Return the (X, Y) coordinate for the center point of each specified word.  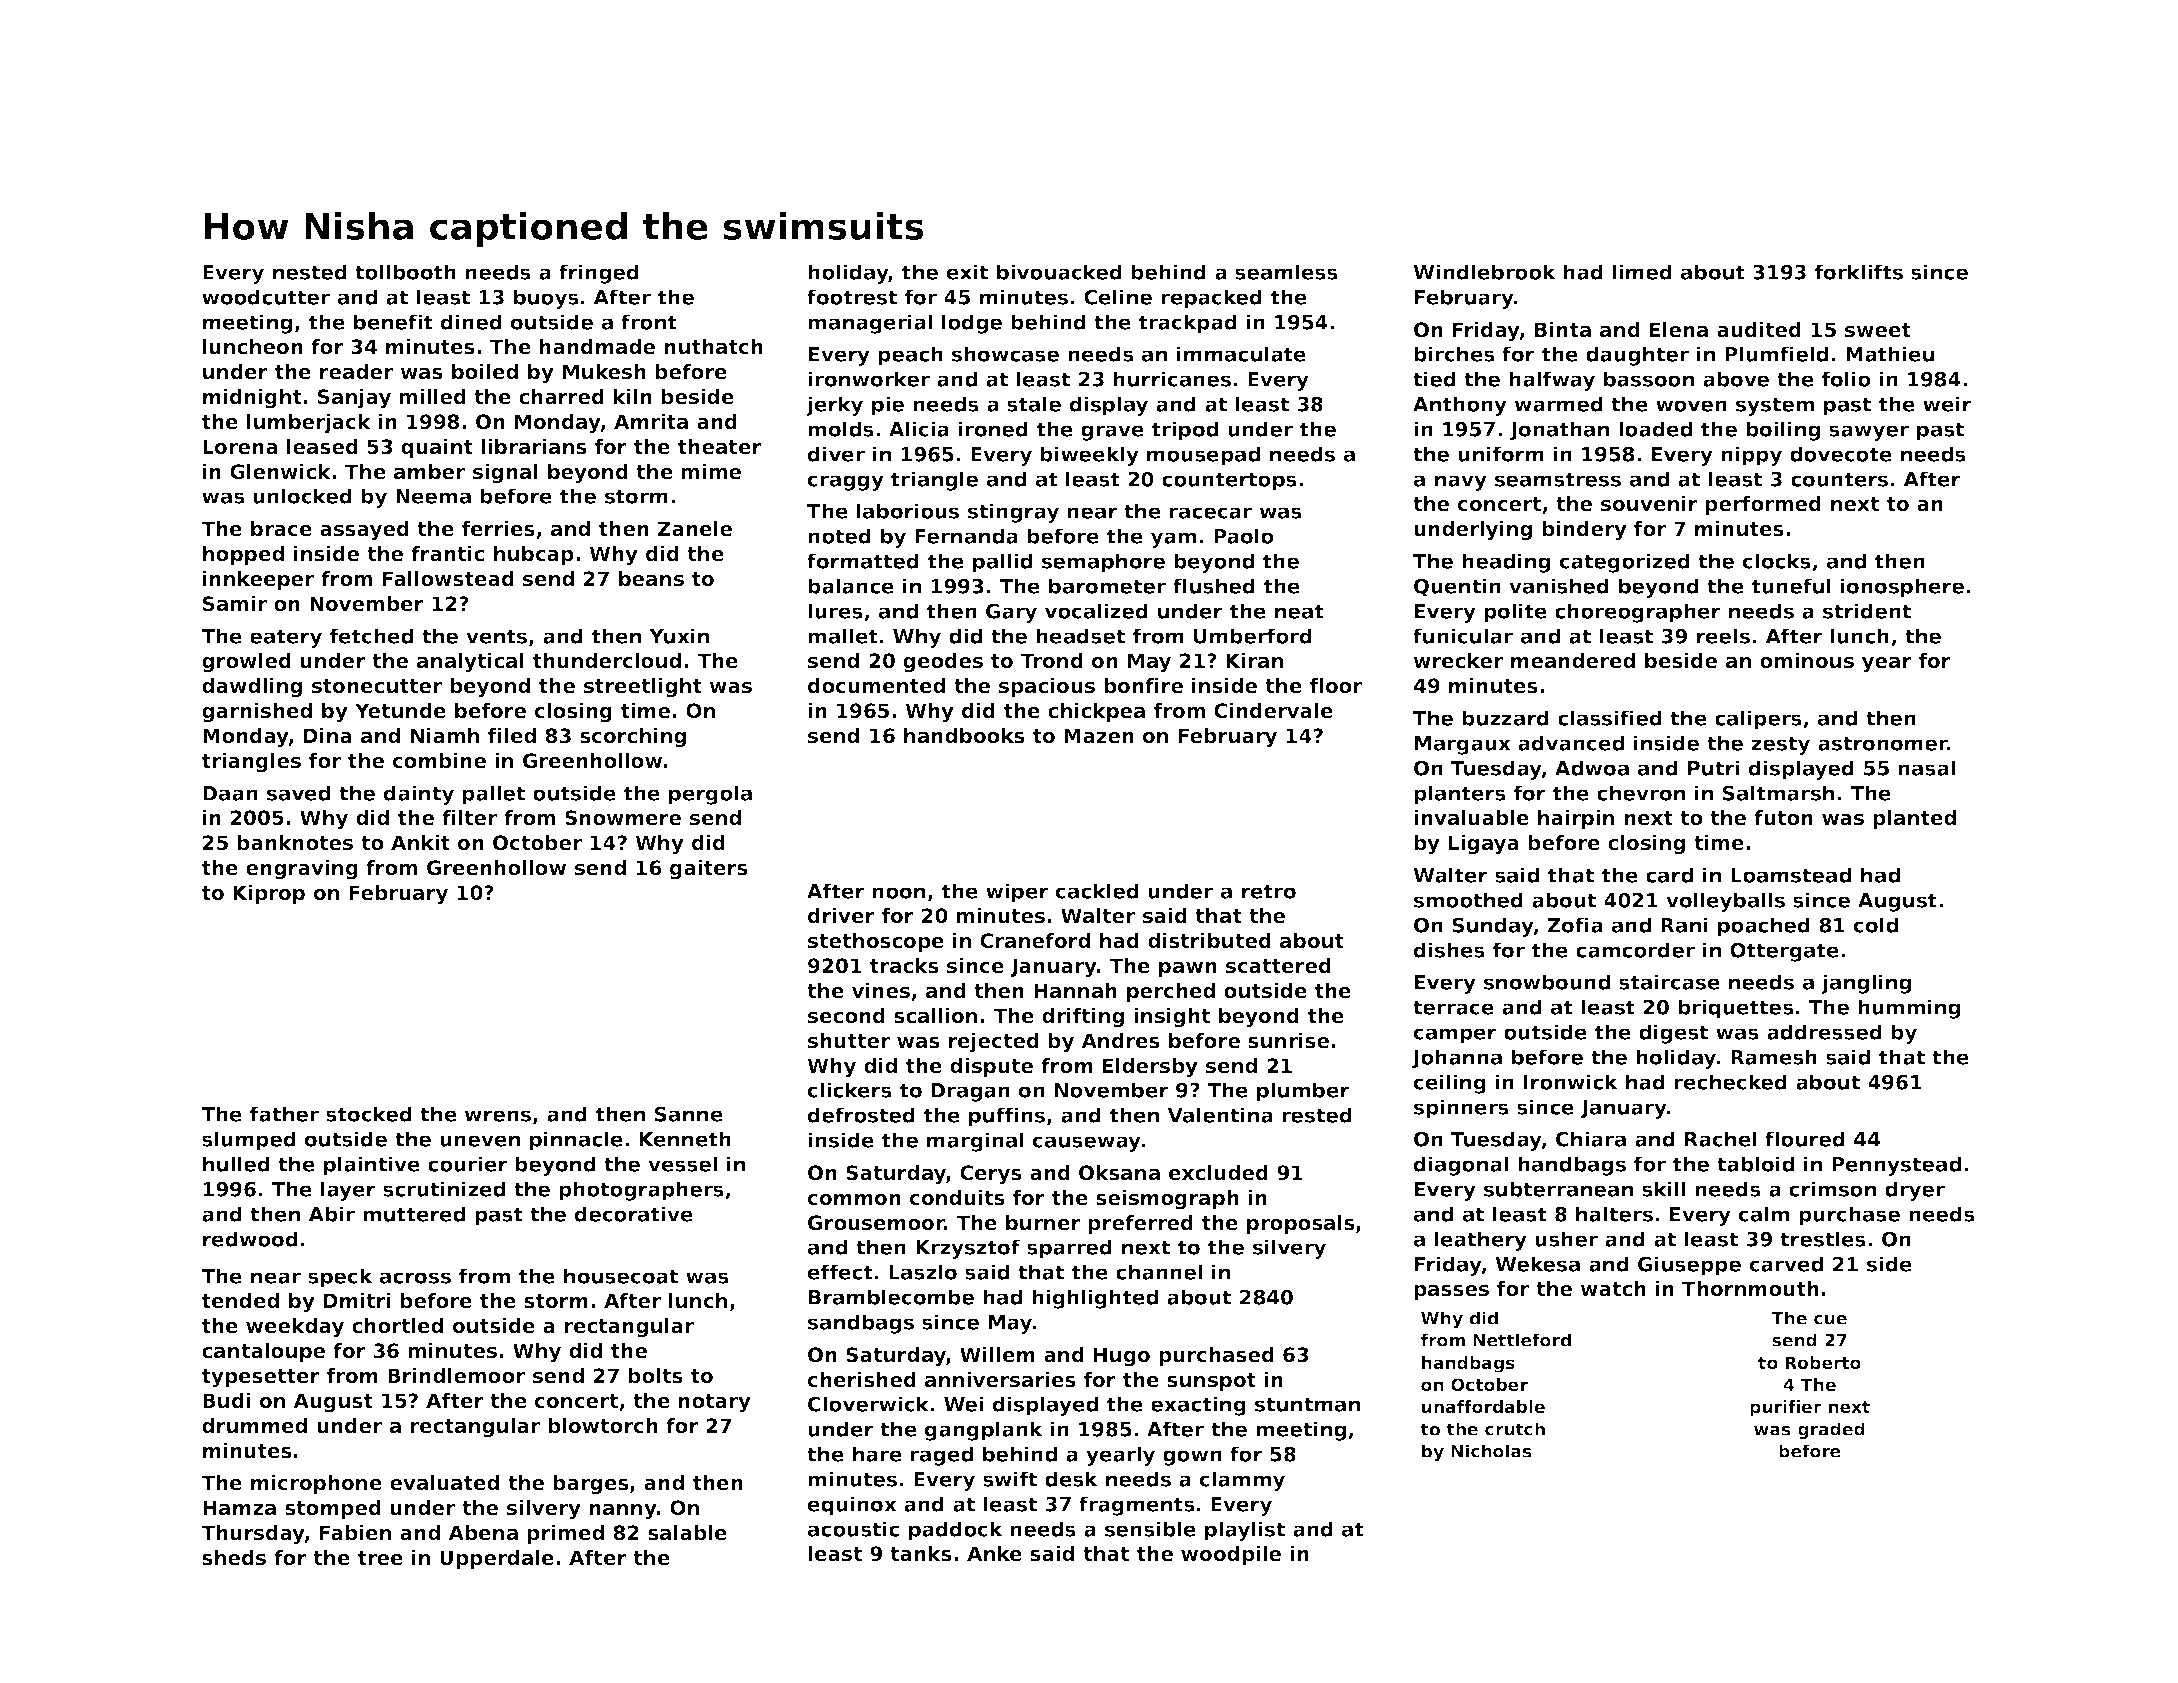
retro (1269, 891)
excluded (1218, 1173)
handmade (597, 347)
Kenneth (685, 1139)
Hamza (239, 1508)
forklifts (1859, 272)
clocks (1777, 561)
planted (1914, 819)
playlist (1245, 1531)
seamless (1286, 272)
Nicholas (1491, 1451)
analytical (470, 663)
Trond (1052, 661)
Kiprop (269, 894)
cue (1830, 1320)
